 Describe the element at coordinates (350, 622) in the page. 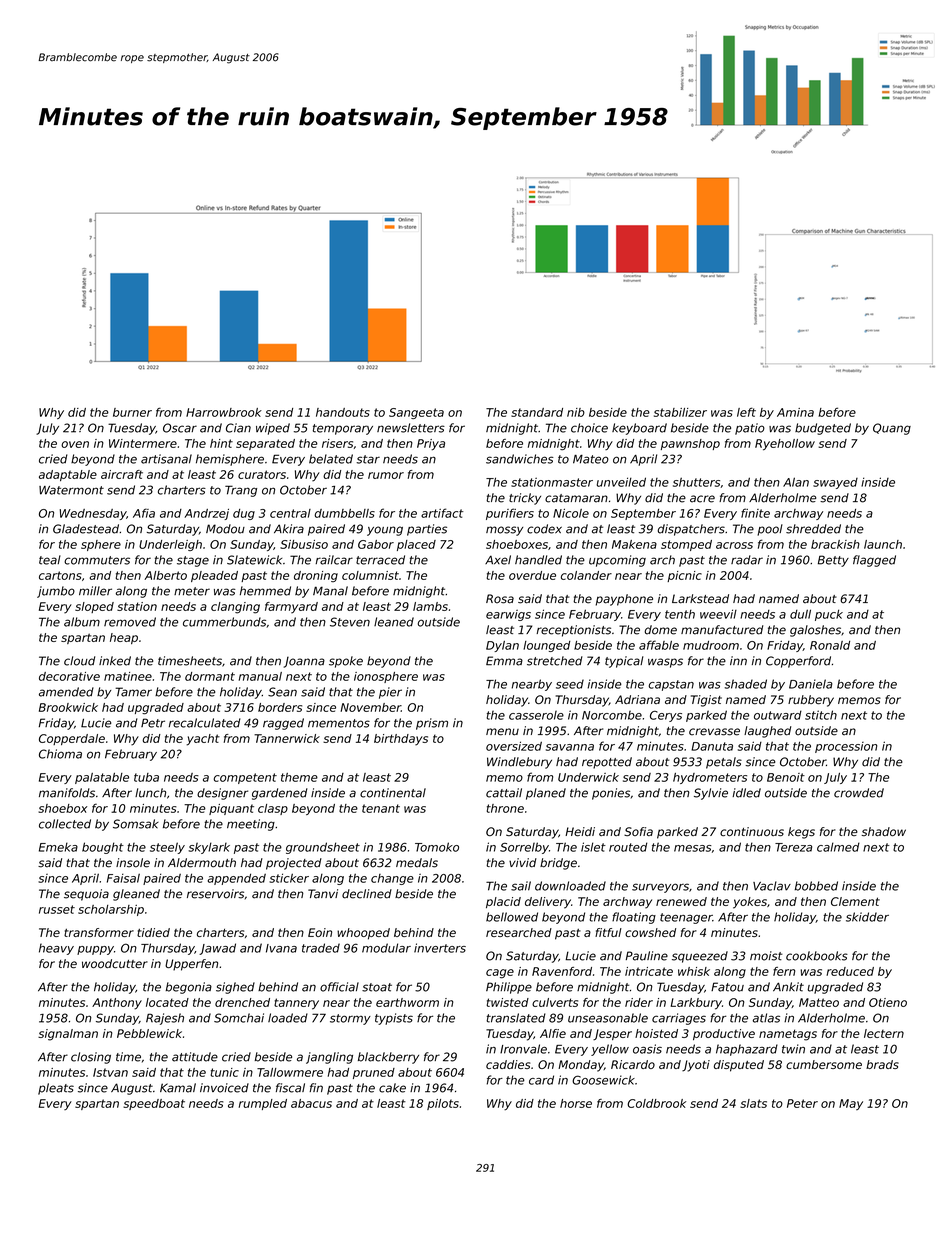

I see `Steven` at that location.
